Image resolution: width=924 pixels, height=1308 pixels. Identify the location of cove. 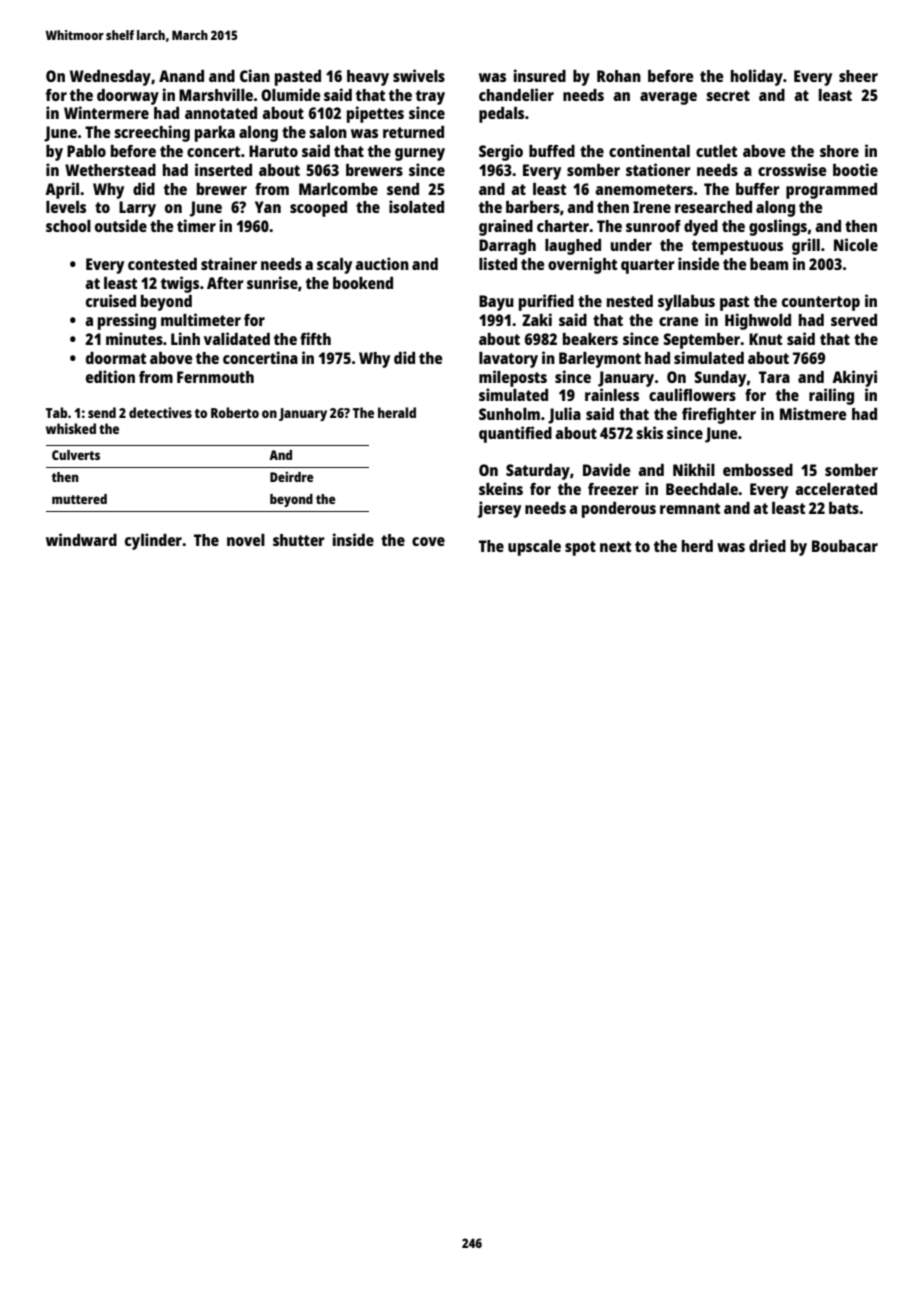
(428, 541).
